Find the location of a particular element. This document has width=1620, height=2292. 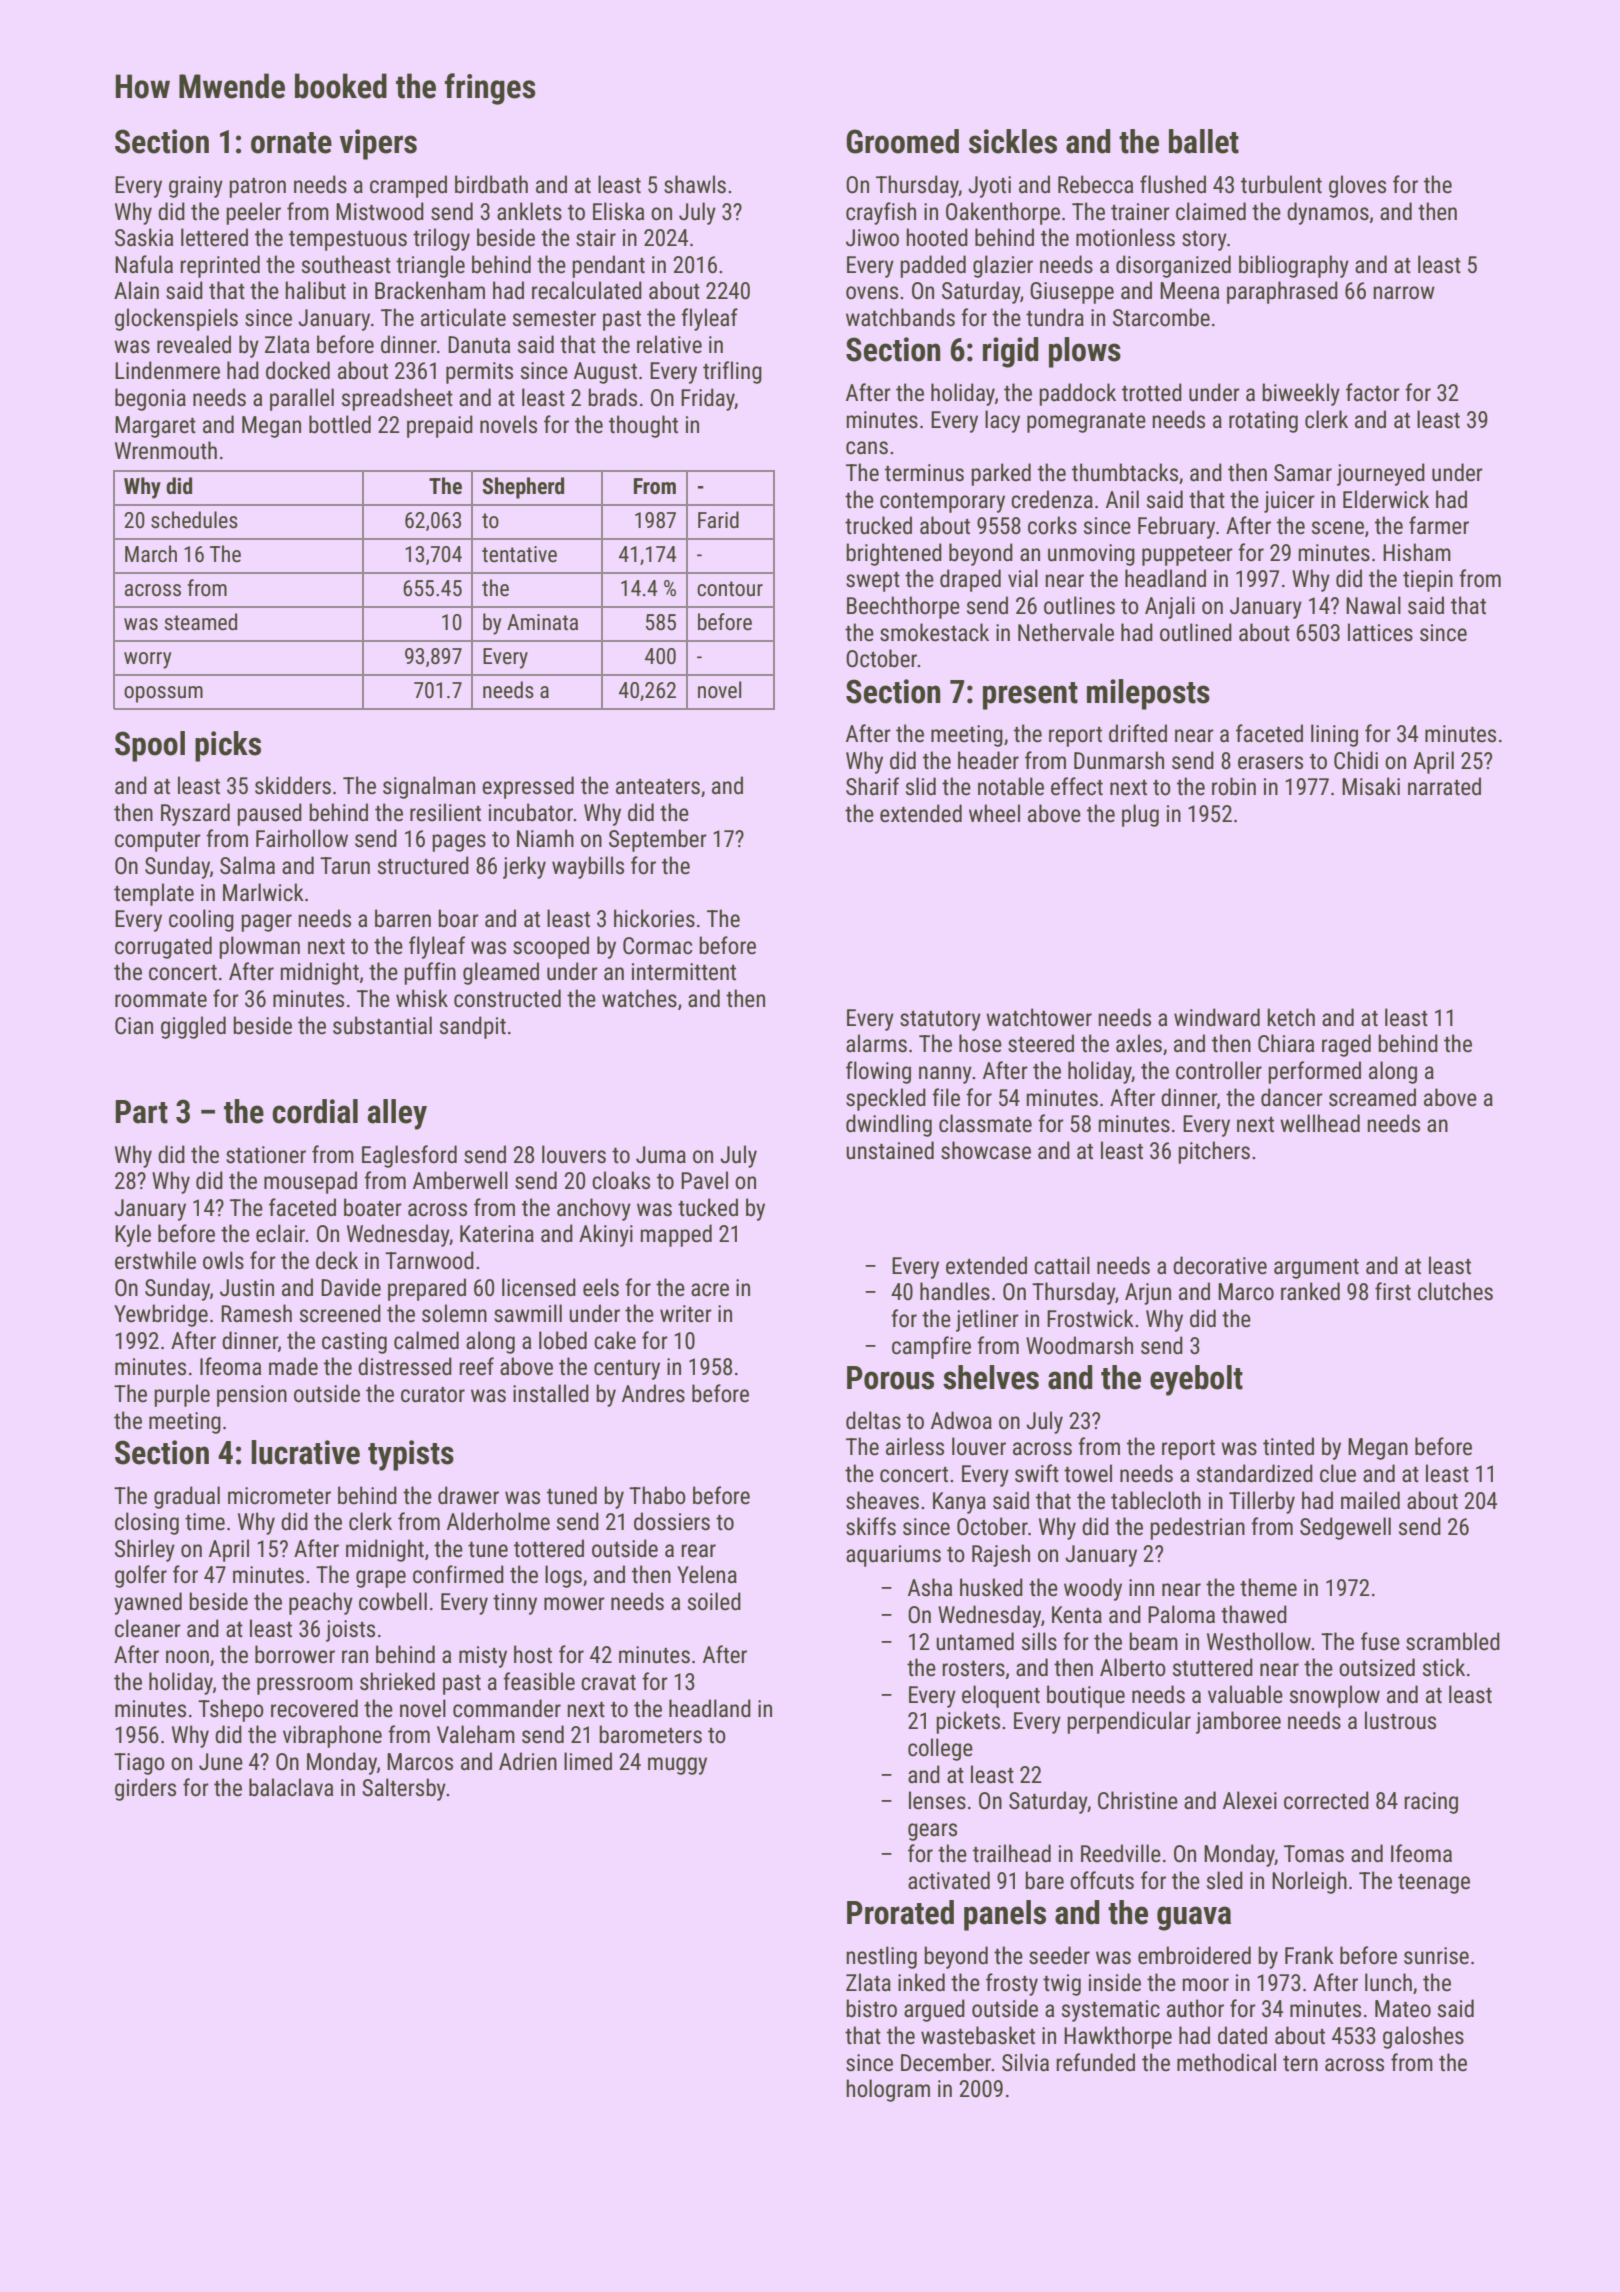

Aminata is located at coordinates (542, 622).
